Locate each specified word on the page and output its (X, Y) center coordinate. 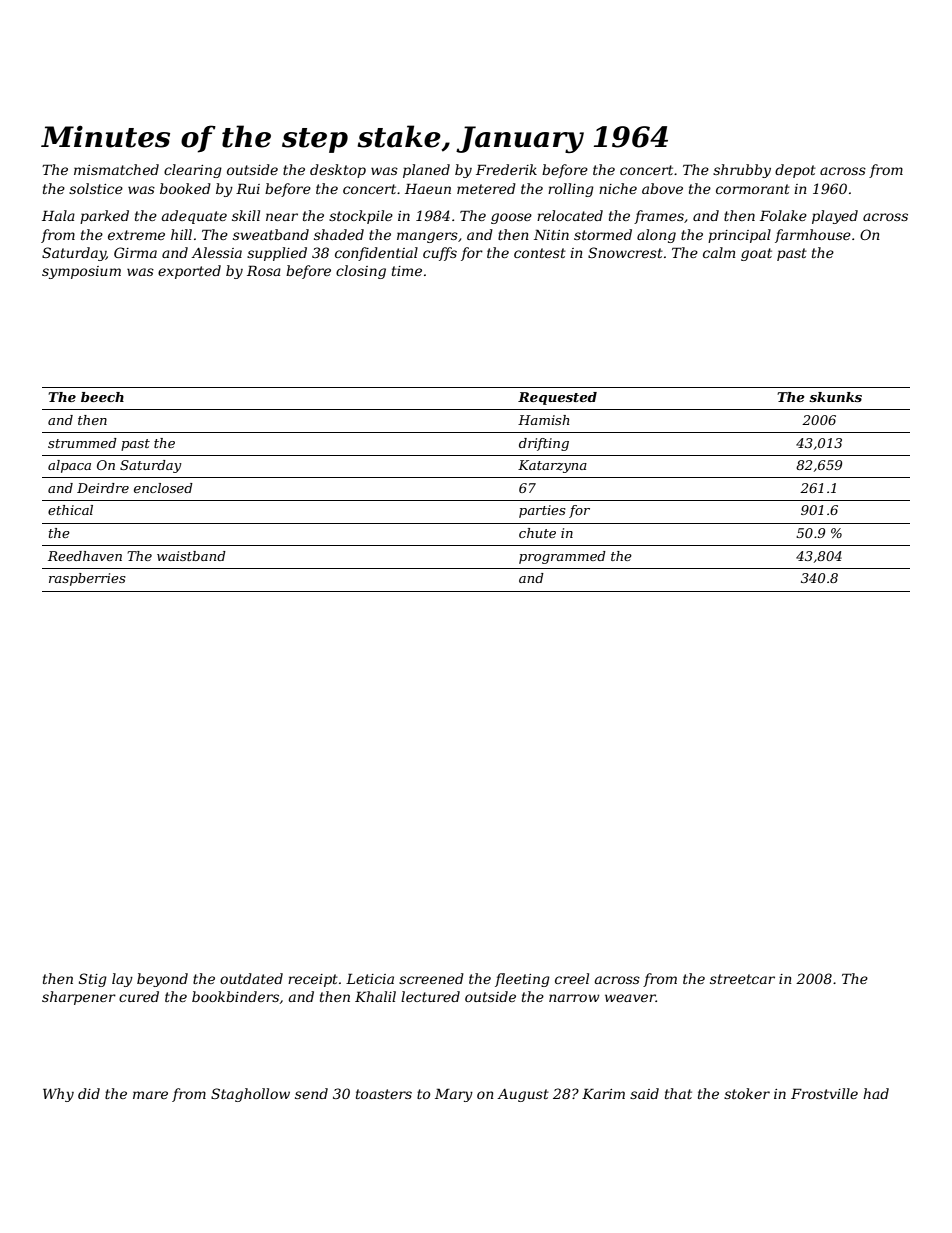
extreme (136, 235)
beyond (162, 980)
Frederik (506, 169)
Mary (454, 1095)
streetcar (742, 979)
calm (719, 252)
